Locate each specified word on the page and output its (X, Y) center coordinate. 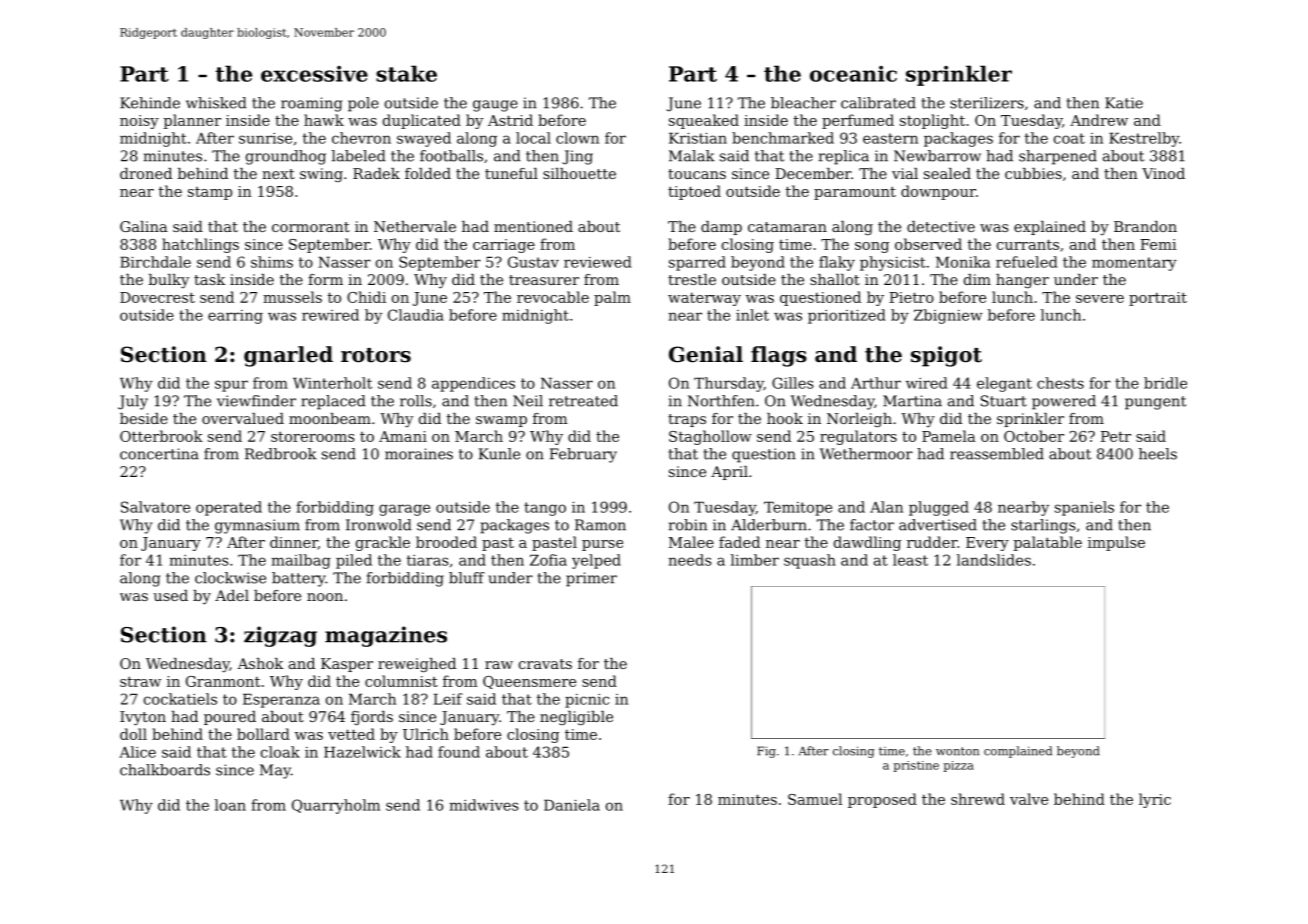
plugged (939, 508)
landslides (994, 560)
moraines (419, 454)
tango (545, 509)
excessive (314, 74)
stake (406, 73)
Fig (766, 752)
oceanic (853, 74)
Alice (137, 752)
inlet (752, 315)
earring (235, 317)
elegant (1004, 384)
